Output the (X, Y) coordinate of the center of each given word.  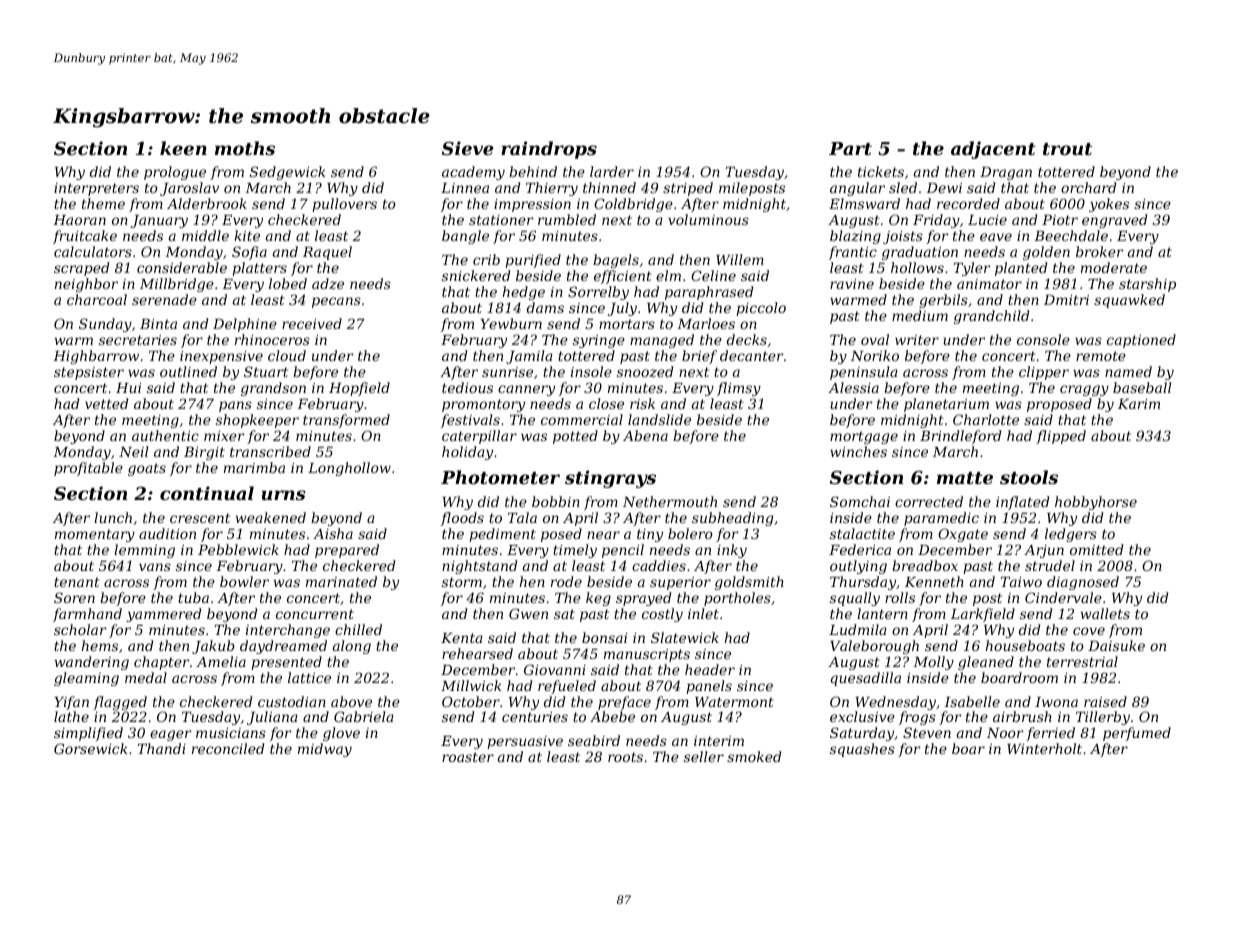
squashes (862, 750)
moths (245, 148)
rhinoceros (272, 339)
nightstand (479, 567)
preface (624, 703)
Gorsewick (91, 748)
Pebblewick (238, 549)
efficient (623, 277)
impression (532, 205)
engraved (1114, 221)
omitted (1096, 549)
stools (1029, 477)
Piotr (1060, 220)
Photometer (500, 477)
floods (462, 519)
